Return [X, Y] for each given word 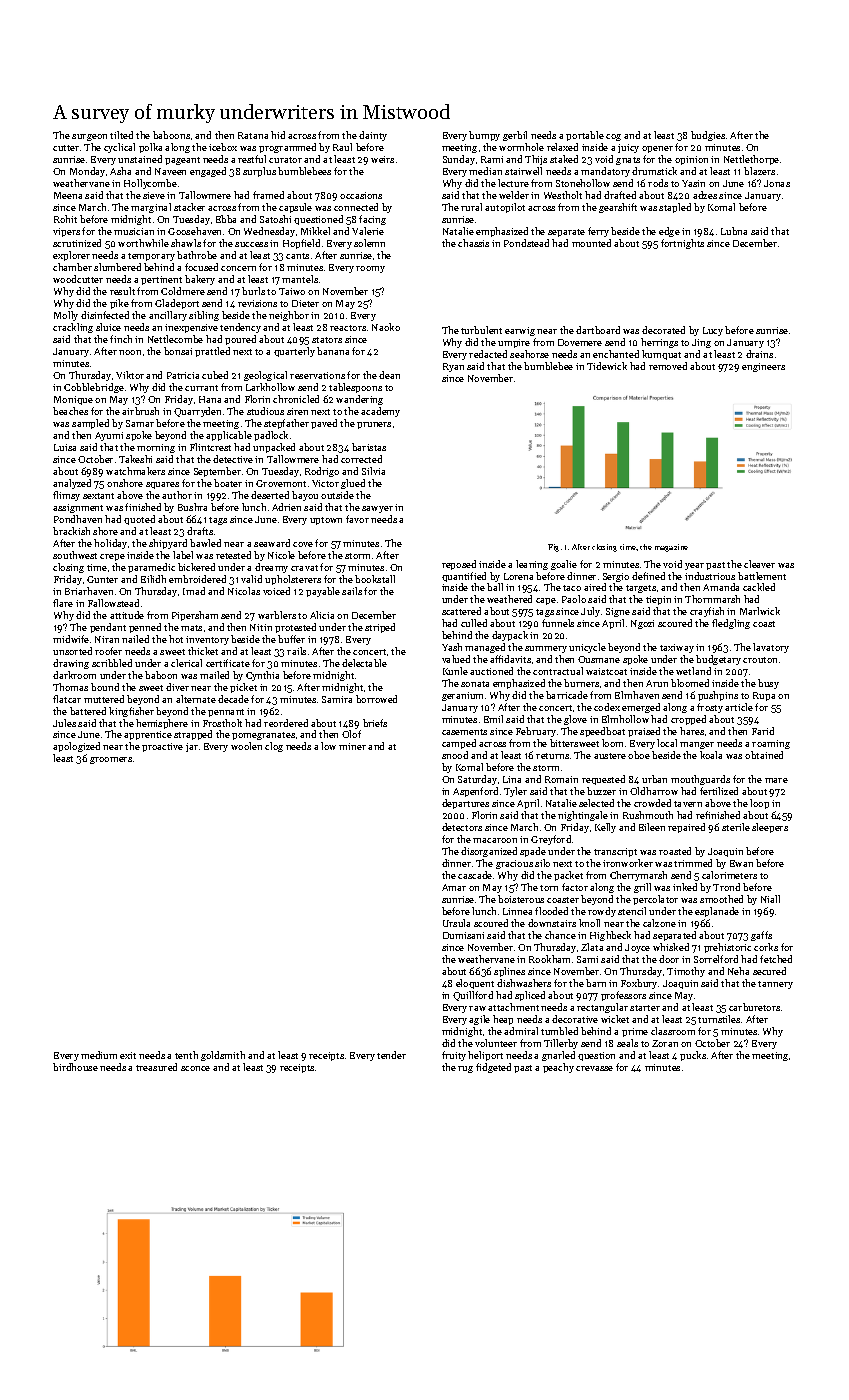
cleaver [759, 564]
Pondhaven [78, 519]
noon [130, 352]
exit [128, 1055]
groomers [111, 760]
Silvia [373, 471]
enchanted [616, 354]
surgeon [89, 137]
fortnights [682, 244]
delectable [364, 663]
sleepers [770, 828]
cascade [475, 875]
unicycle [587, 648]
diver [177, 687]
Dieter [305, 303]
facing [372, 220]
